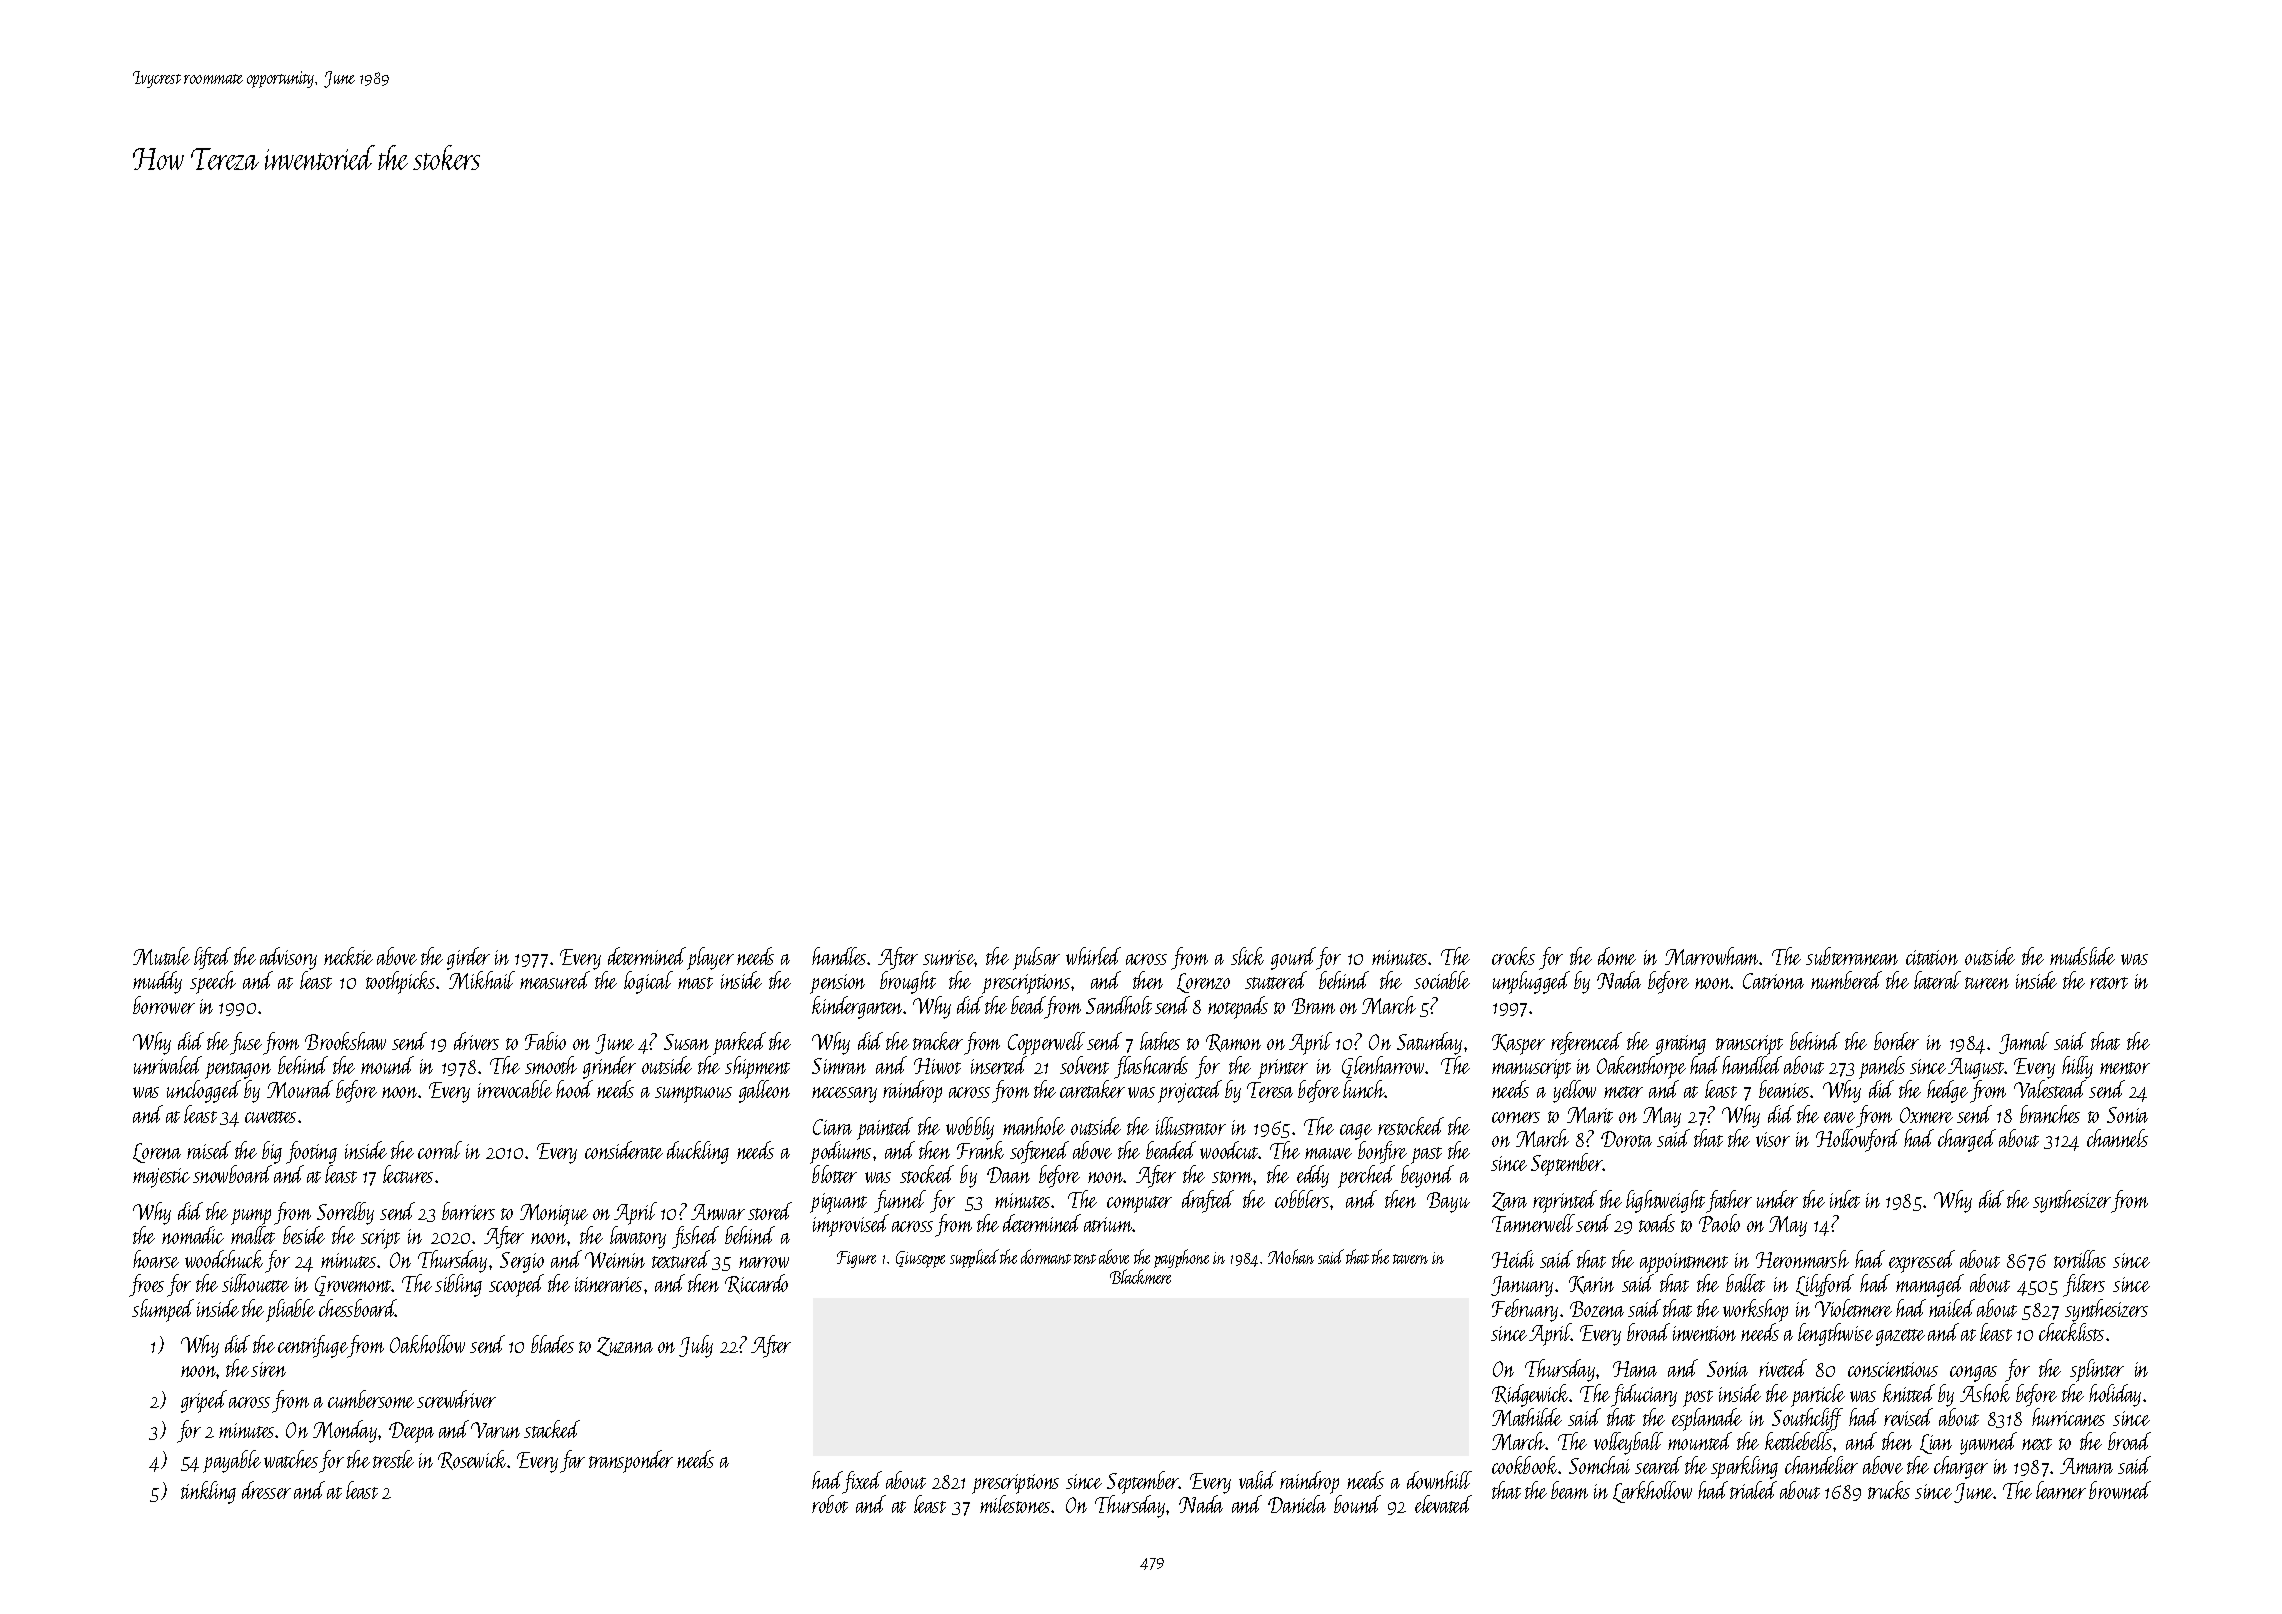 Image resolution: width=2282 pixels, height=1614 pixels. Describe the element at coordinates (696, 1346) in the screenshot. I see `July` at that location.
